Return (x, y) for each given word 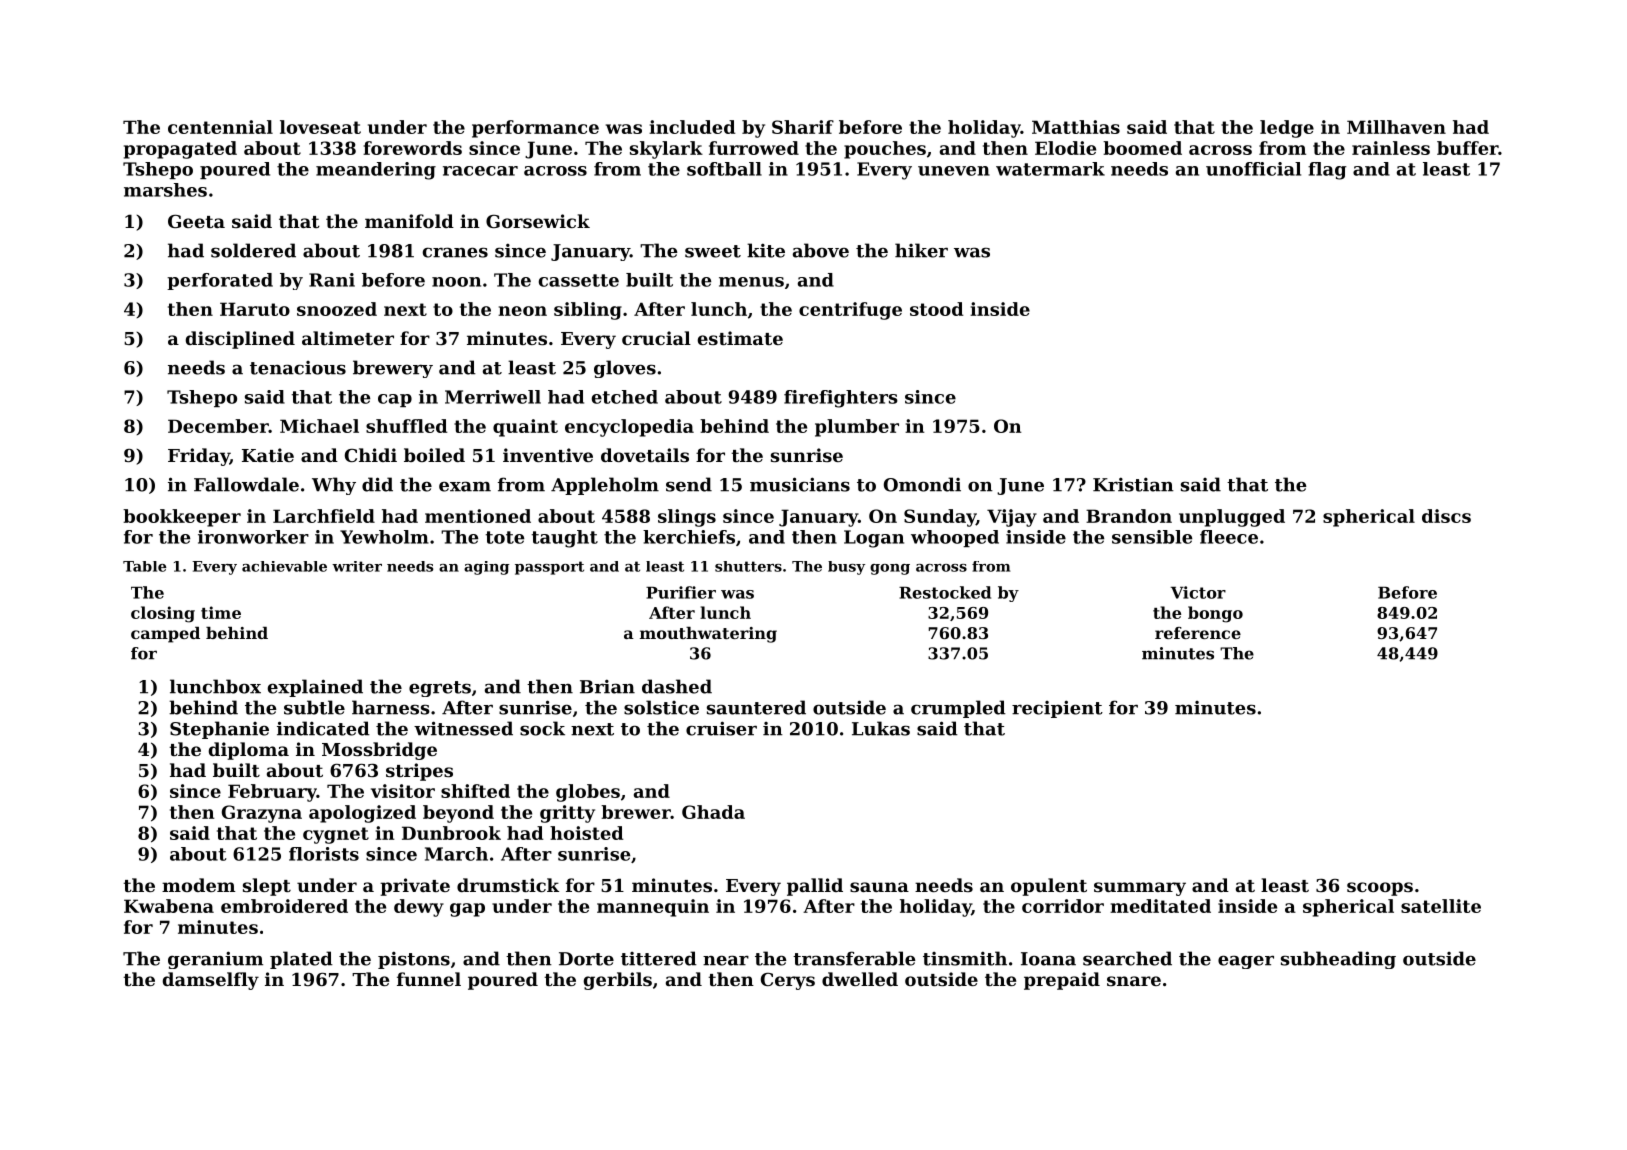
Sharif (803, 127)
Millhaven (1396, 127)
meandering (376, 171)
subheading (1338, 960)
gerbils (618, 981)
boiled (434, 455)
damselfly (211, 981)
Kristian (1133, 484)
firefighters (841, 399)
